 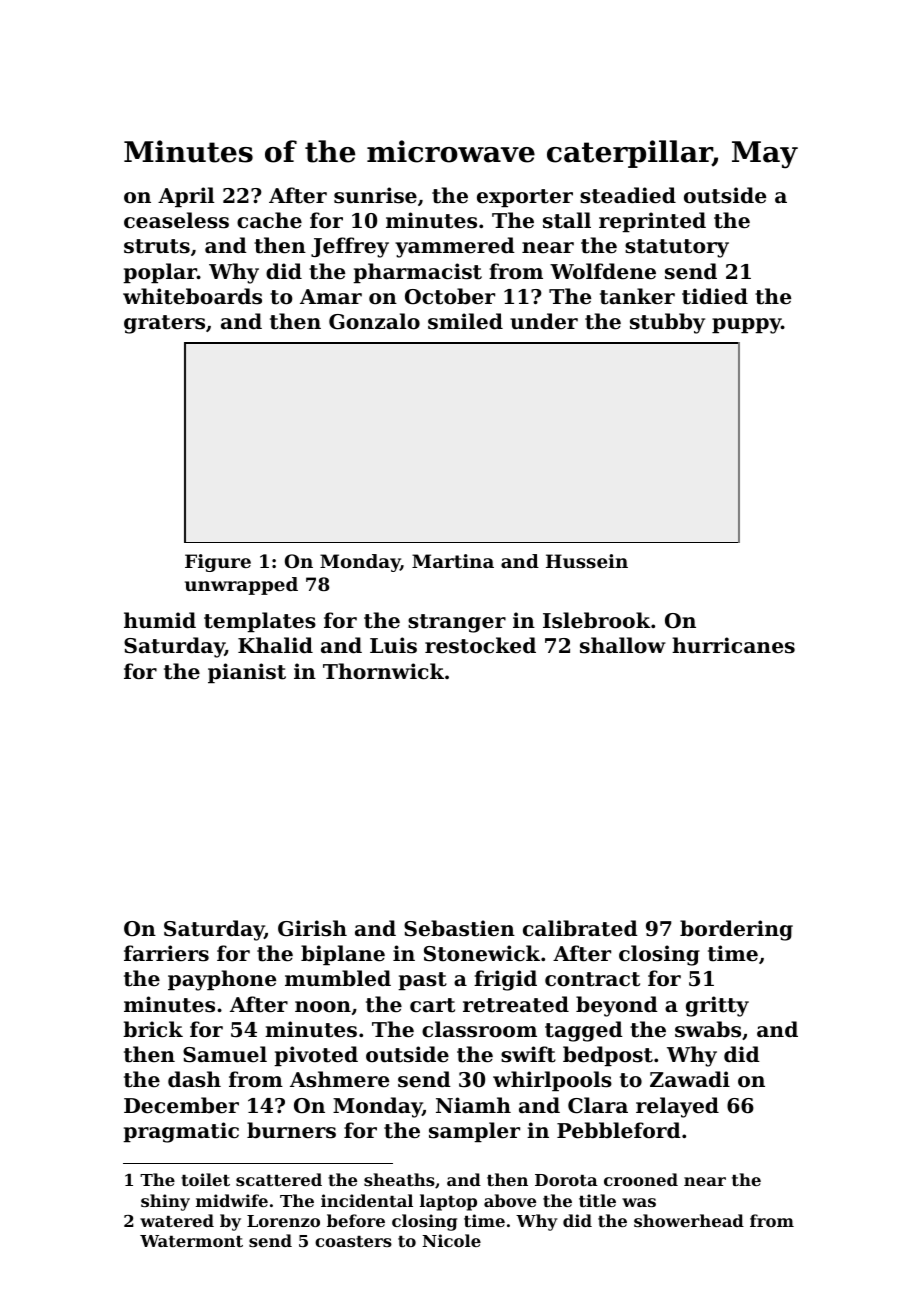 What do you see at coordinates (186, 197) in the image?
I see `April` at bounding box center [186, 197].
